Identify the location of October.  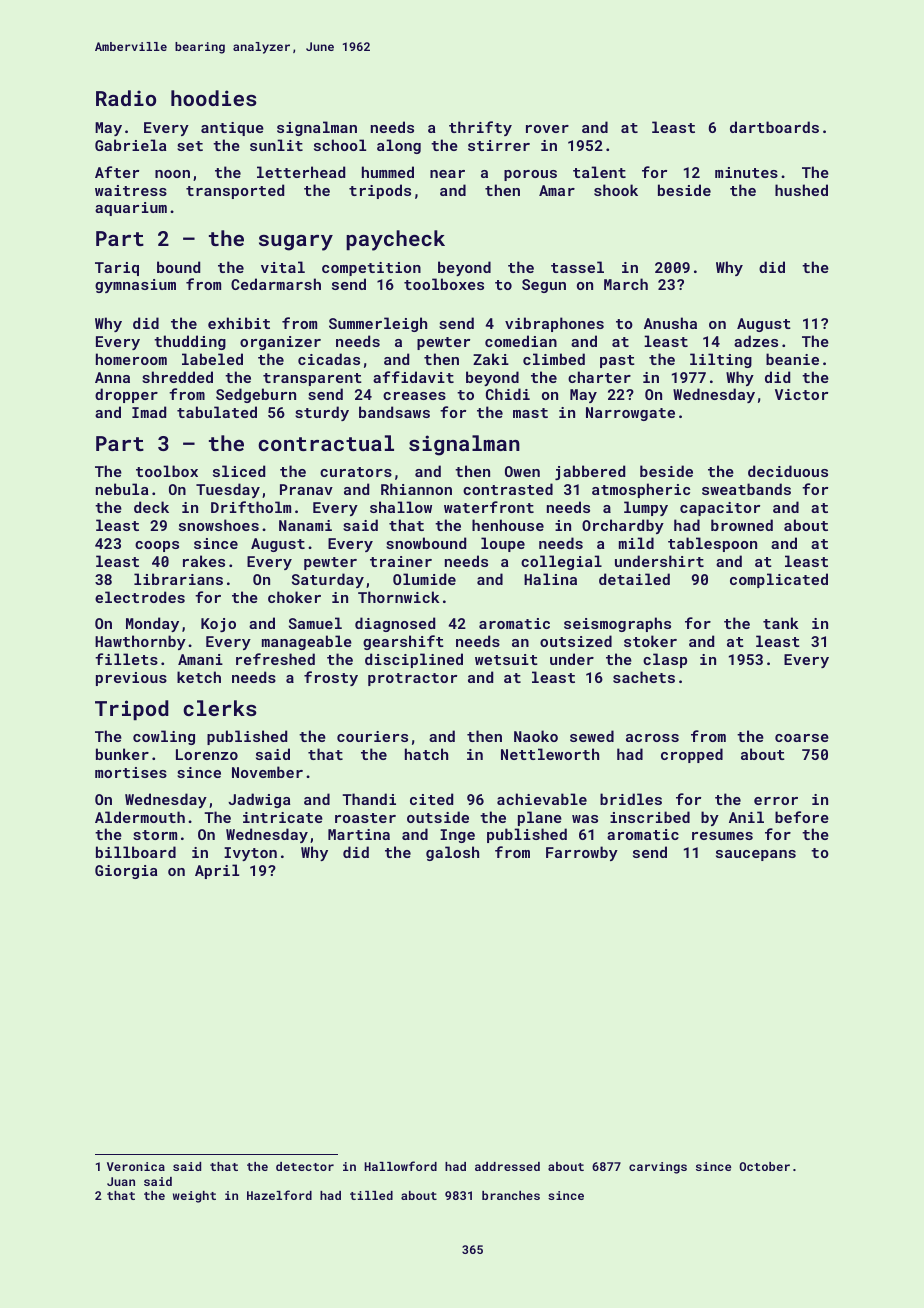
(764, 1166).
